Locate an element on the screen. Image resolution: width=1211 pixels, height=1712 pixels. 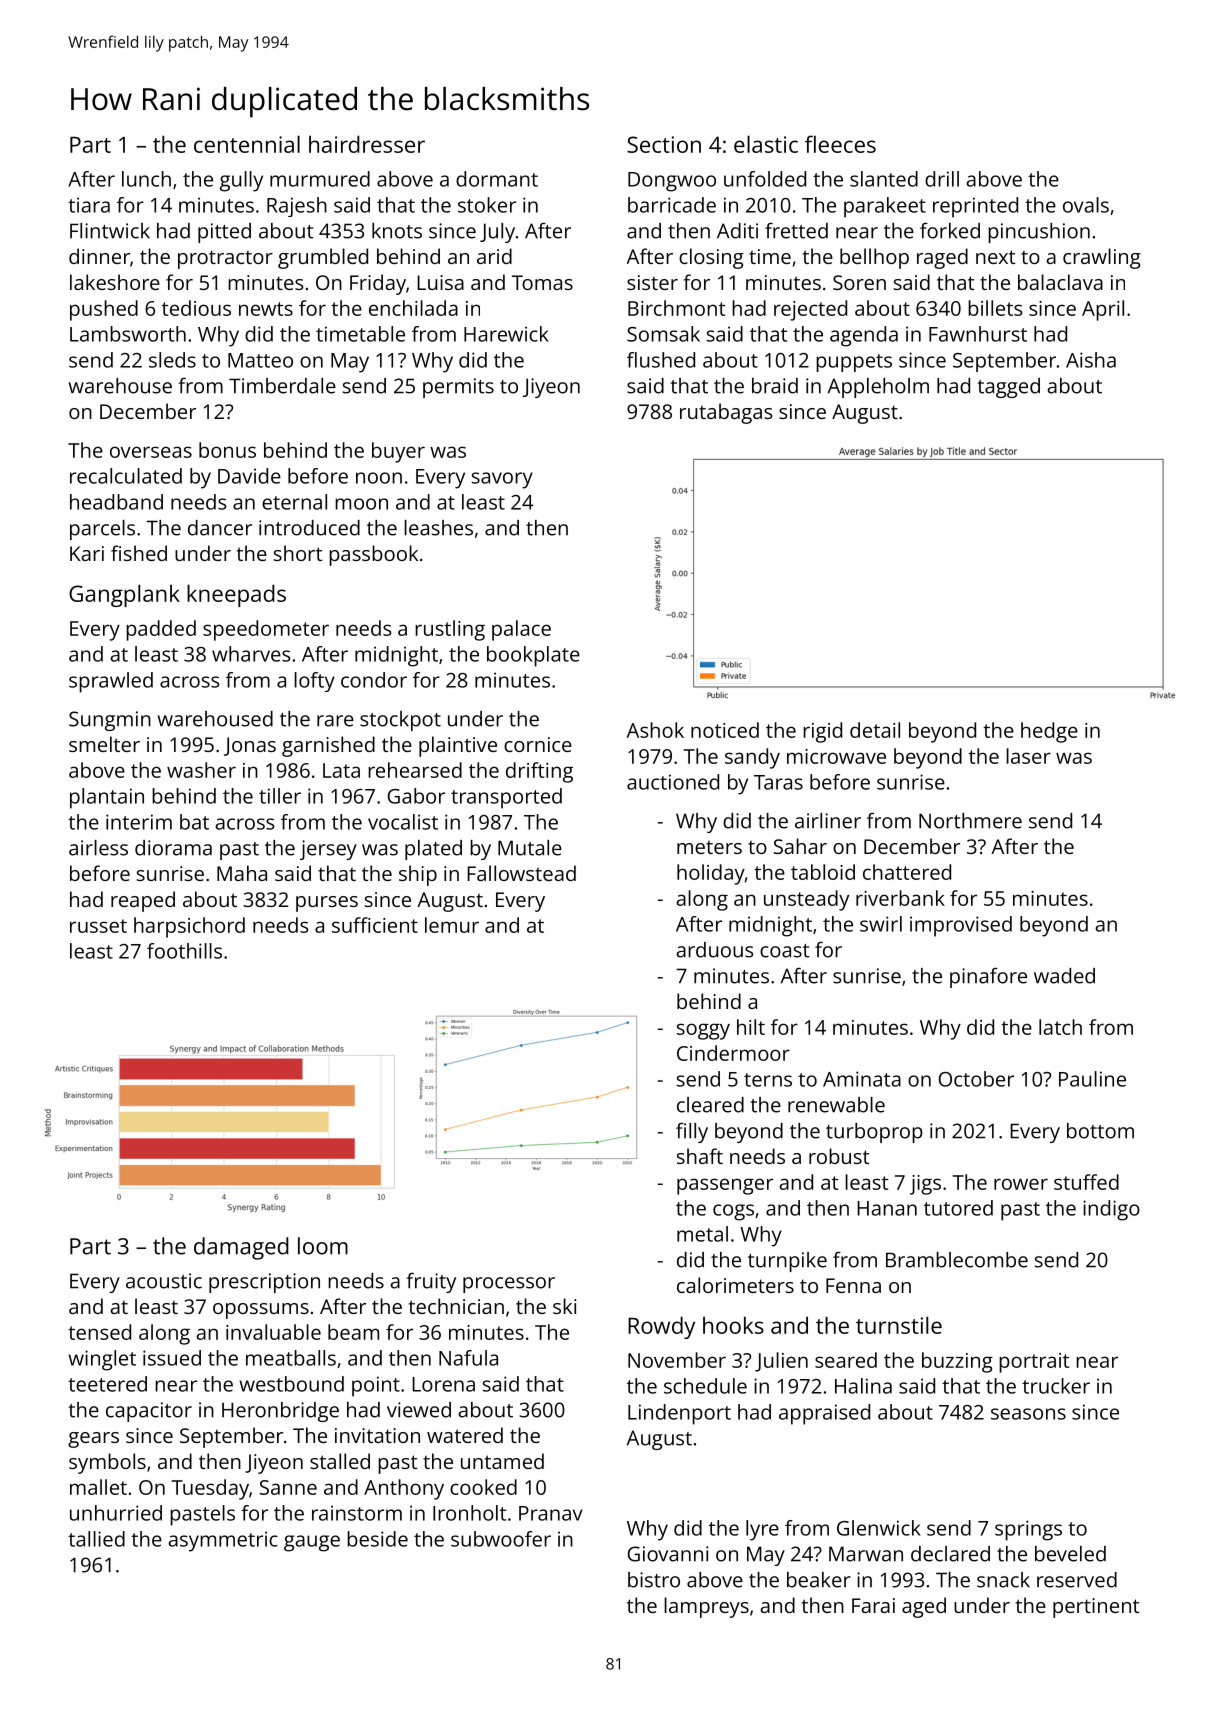
tagged is located at coordinates (1008, 388).
